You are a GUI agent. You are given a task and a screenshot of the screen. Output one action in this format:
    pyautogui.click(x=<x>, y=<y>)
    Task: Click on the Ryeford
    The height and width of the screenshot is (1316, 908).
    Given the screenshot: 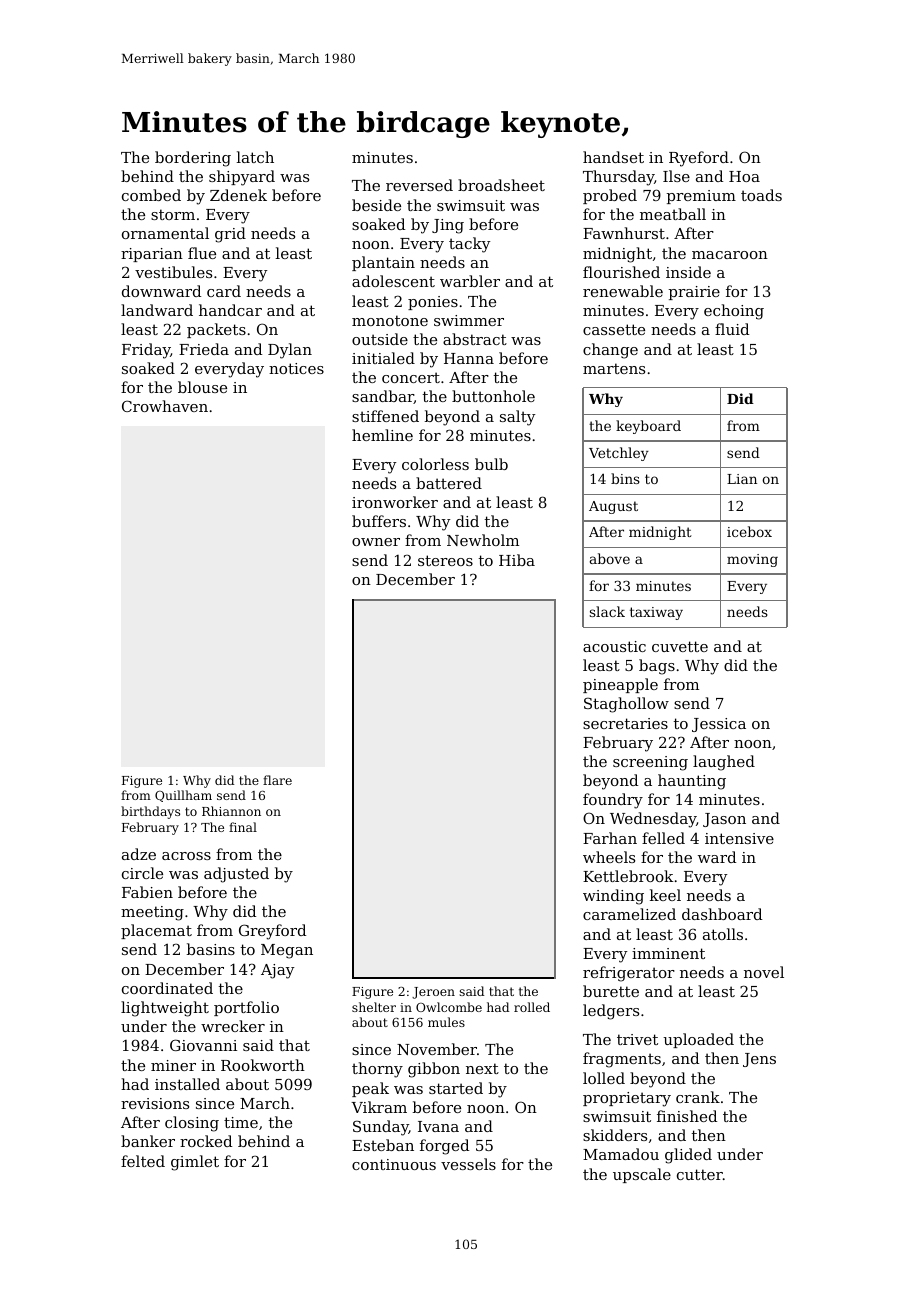 What is the action you would take?
    pyautogui.click(x=699, y=159)
